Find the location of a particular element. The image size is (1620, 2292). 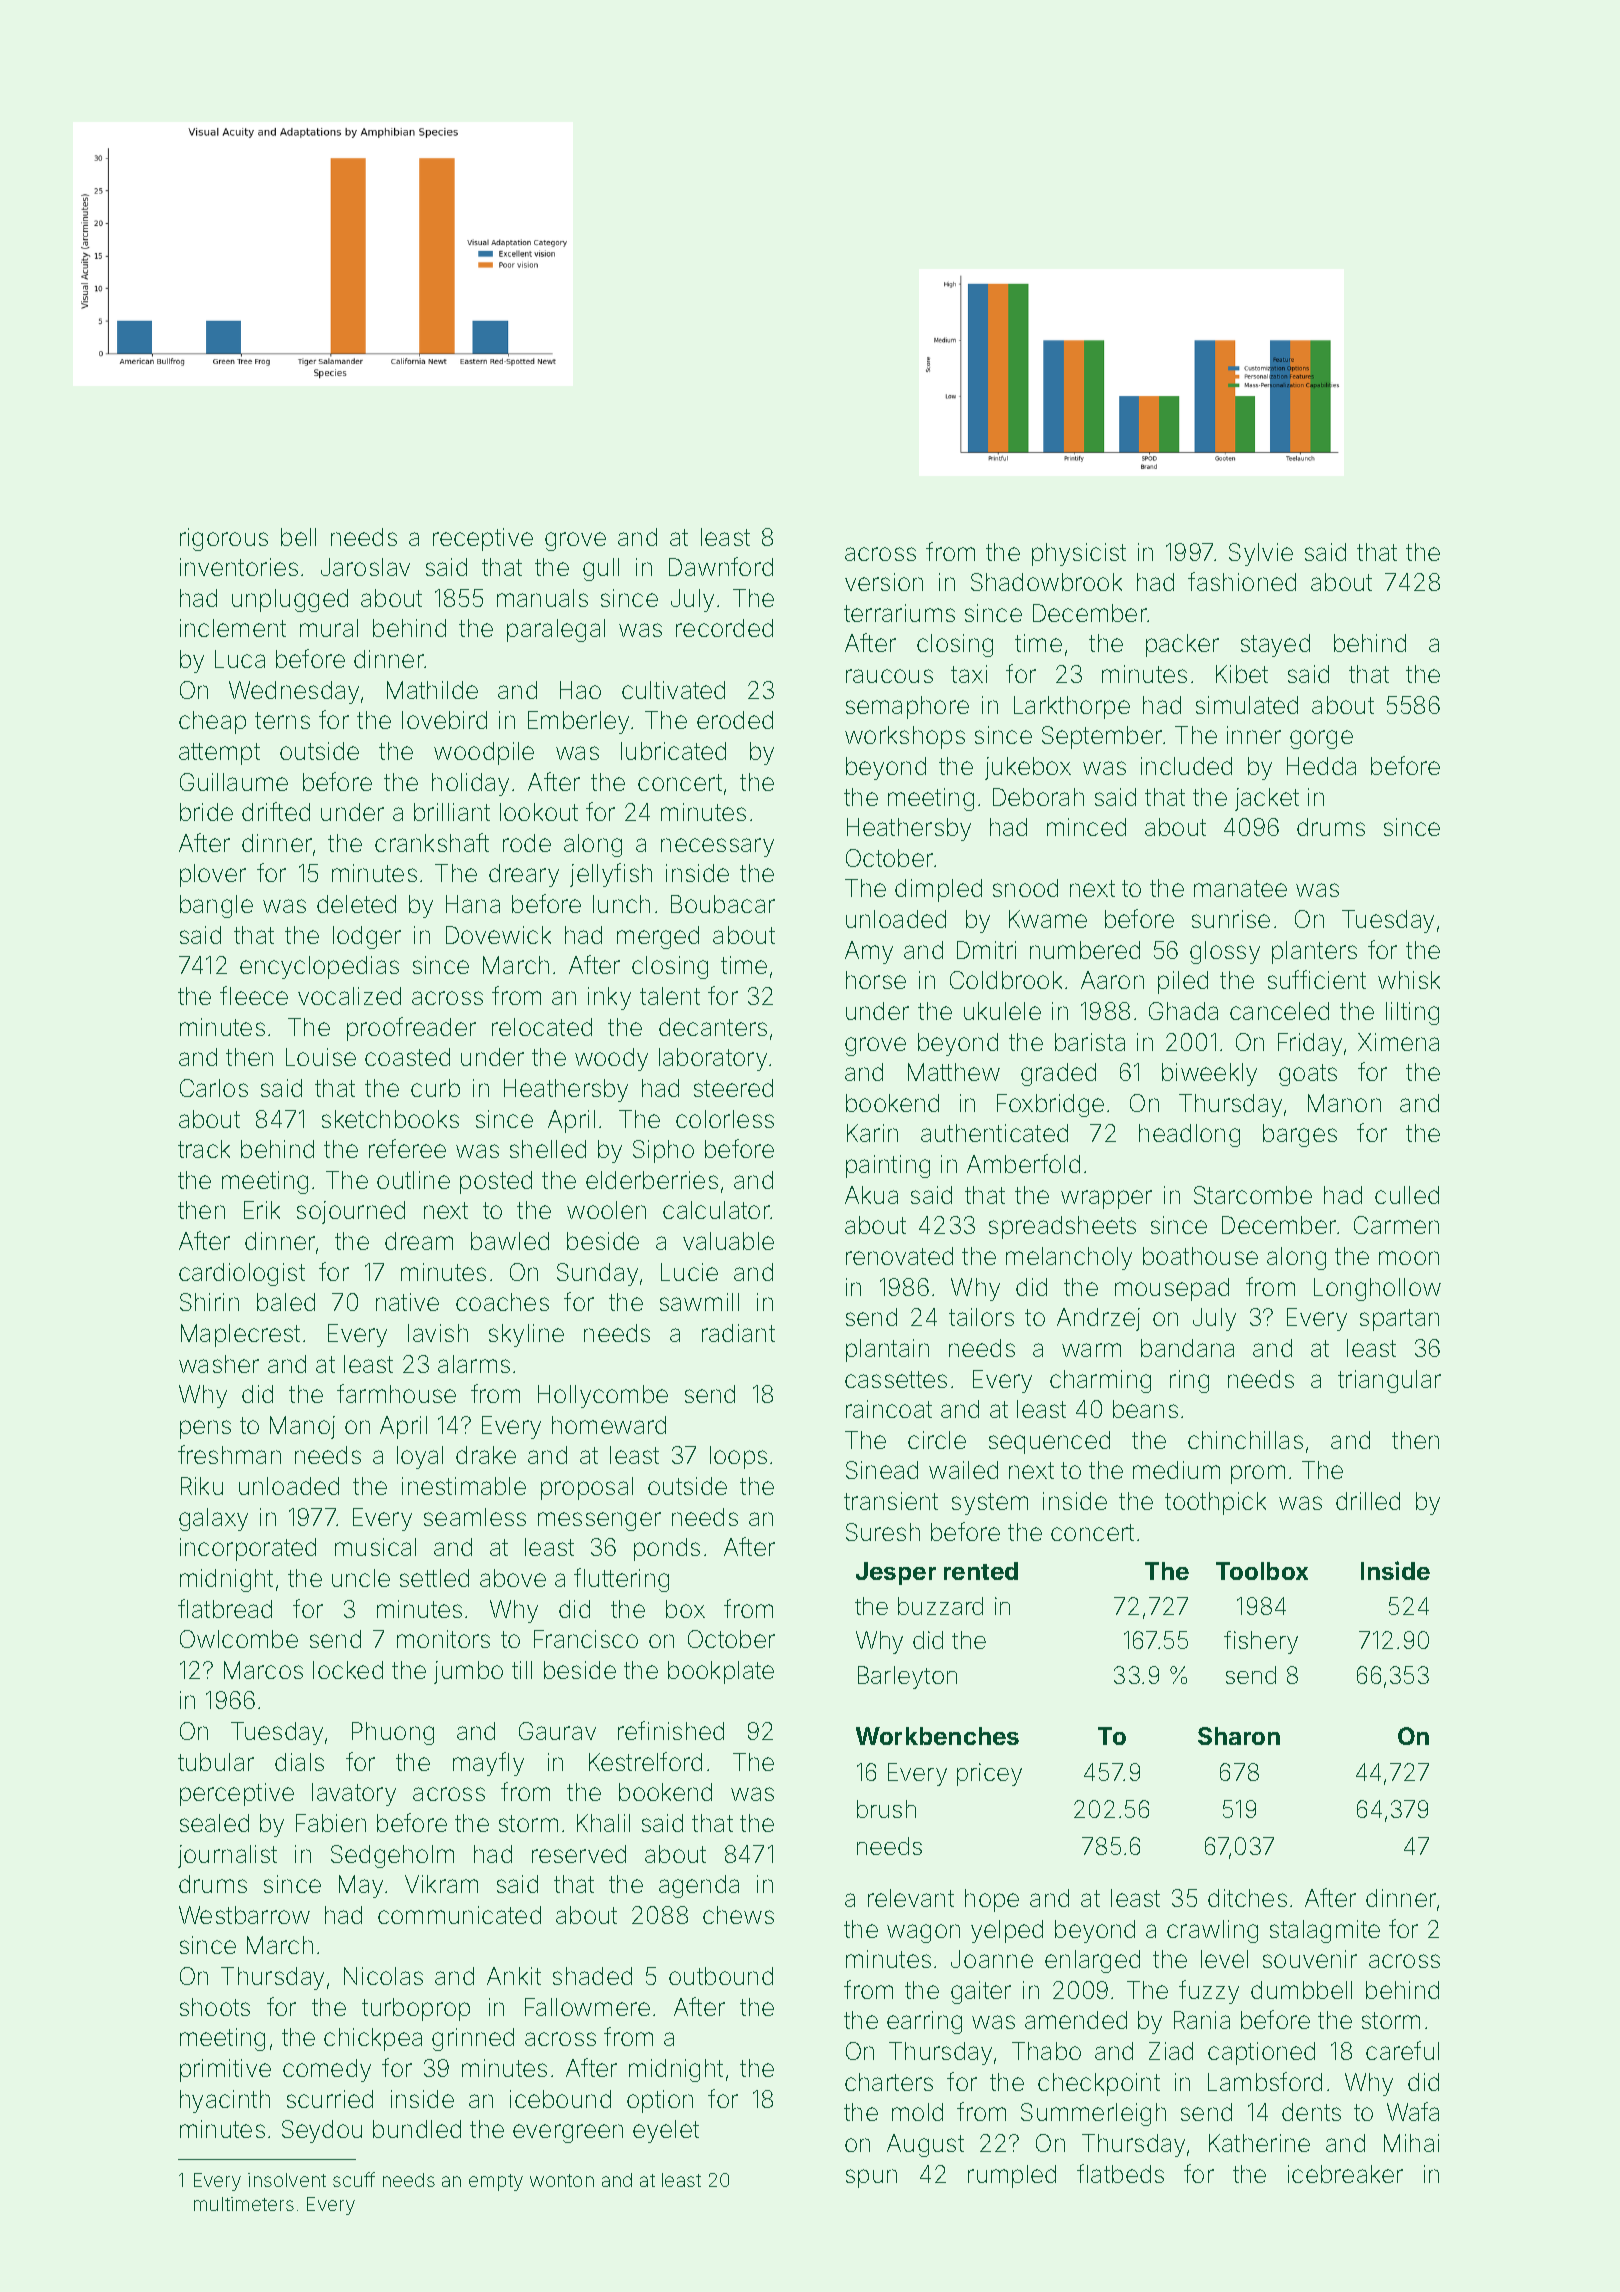

Dawnford is located at coordinates (721, 566).
